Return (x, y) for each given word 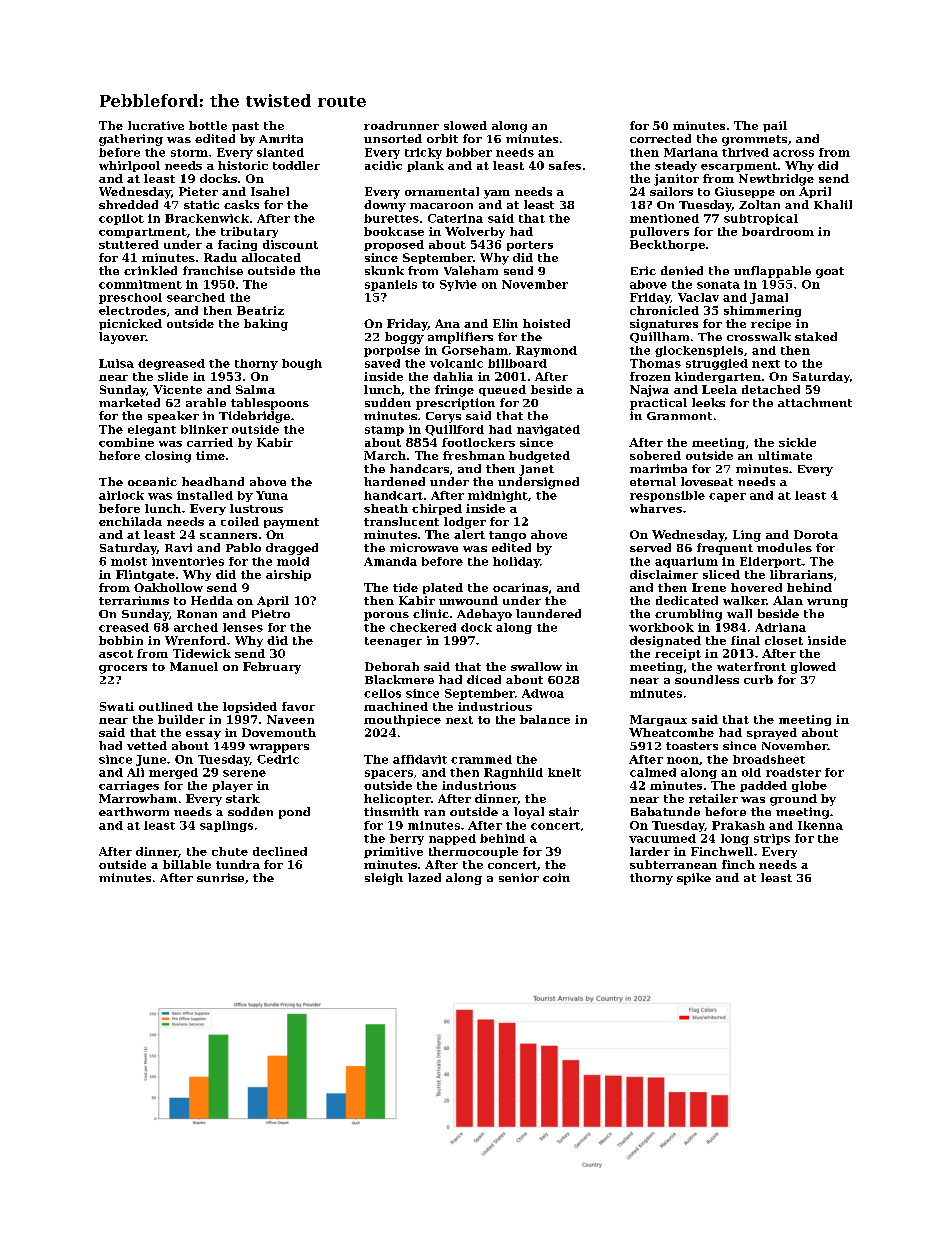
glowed (813, 668)
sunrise (220, 877)
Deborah (392, 666)
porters (530, 246)
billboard (517, 363)
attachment (815, 402)
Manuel (194, 666)
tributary (249, 232)
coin (556, 877)
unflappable (772, 272)
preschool (130, 298)
